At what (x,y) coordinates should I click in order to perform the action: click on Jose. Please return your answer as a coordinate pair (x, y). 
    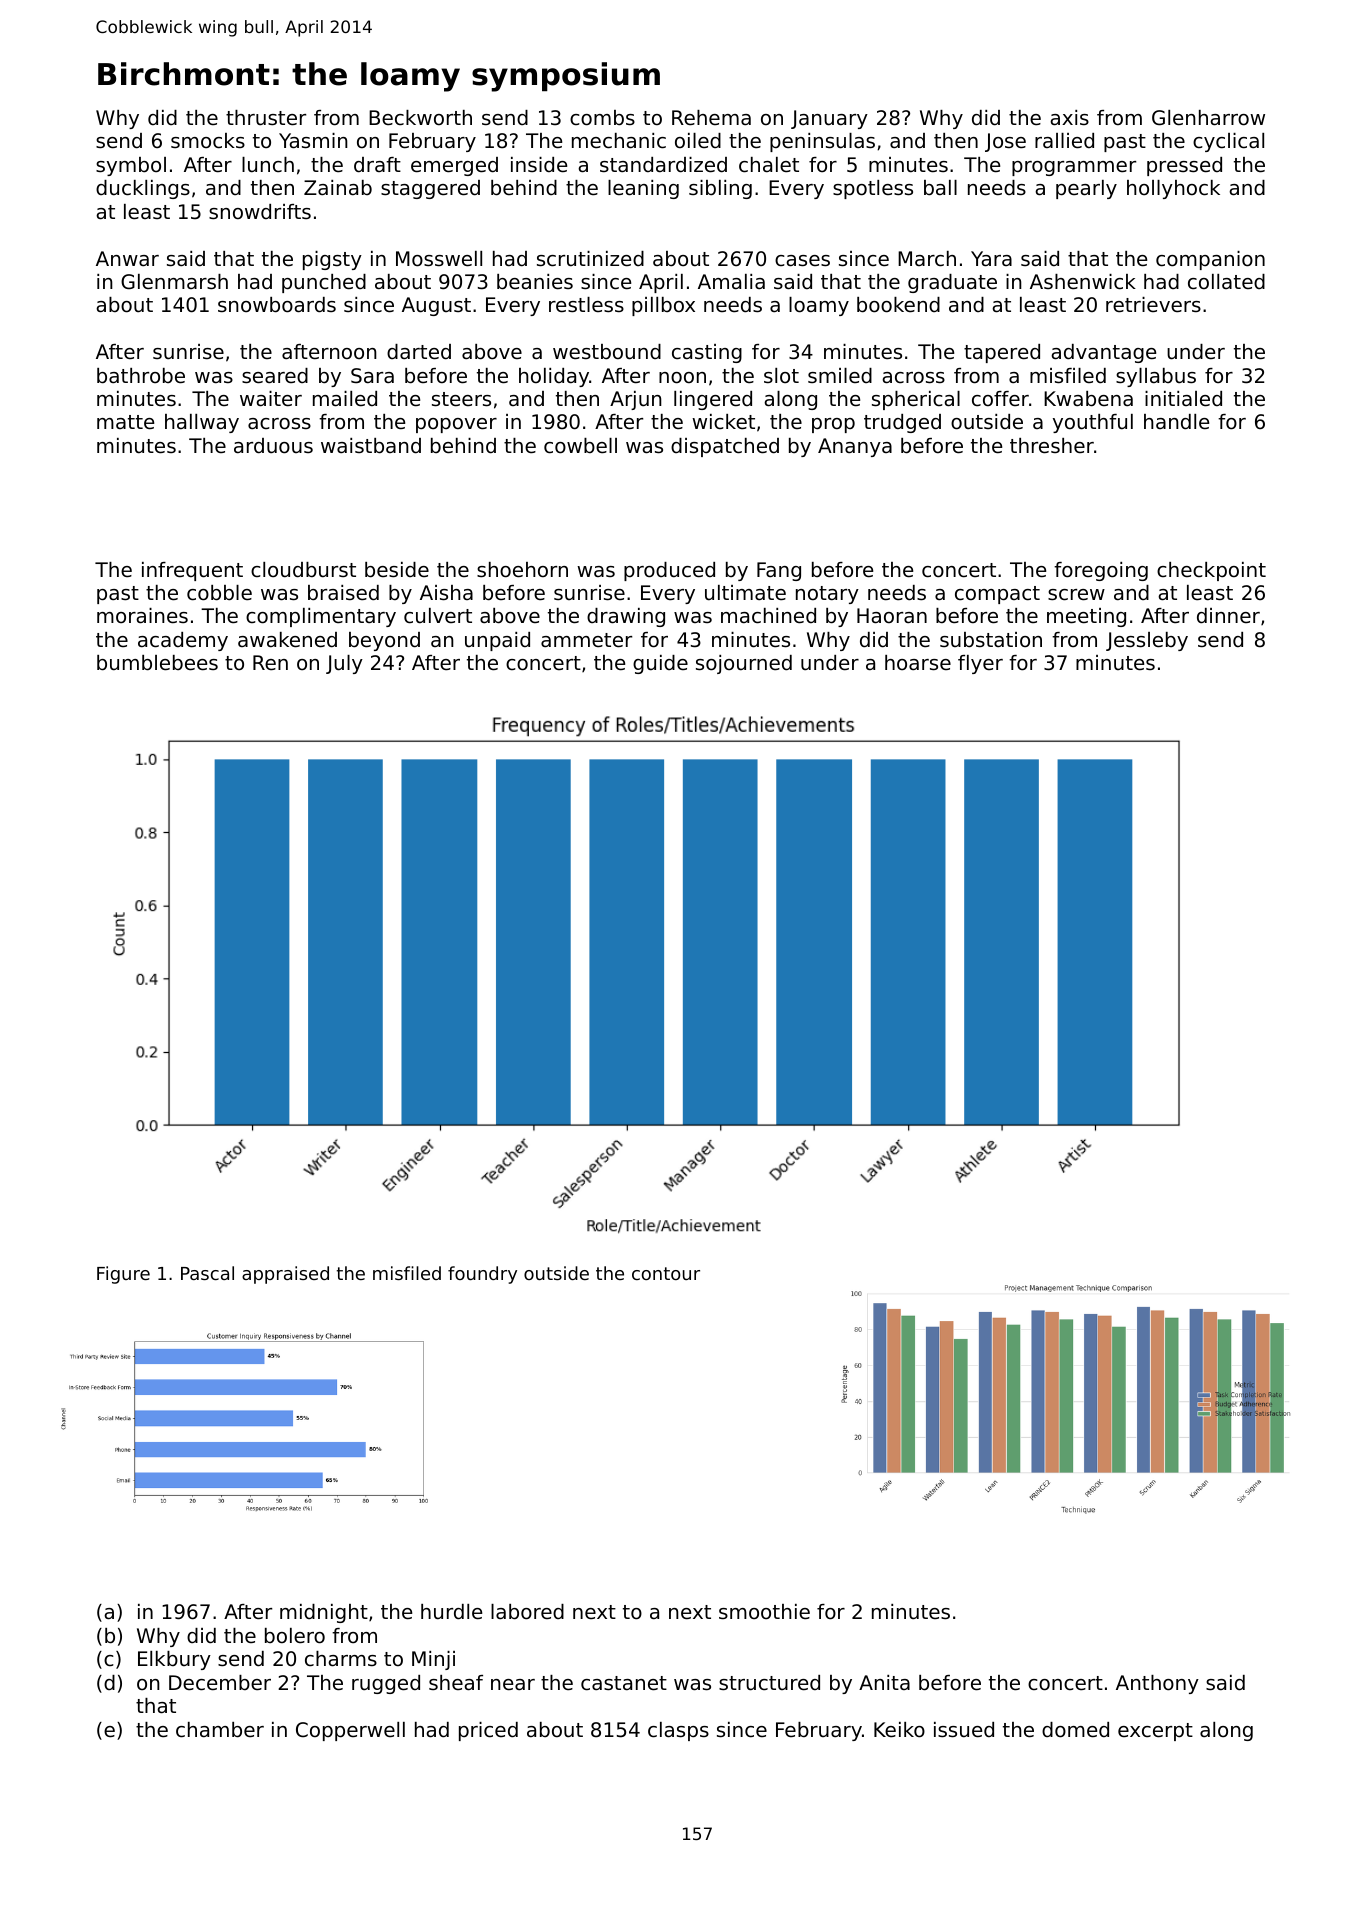
    Looking at the image, I should click on (1005, 142).
